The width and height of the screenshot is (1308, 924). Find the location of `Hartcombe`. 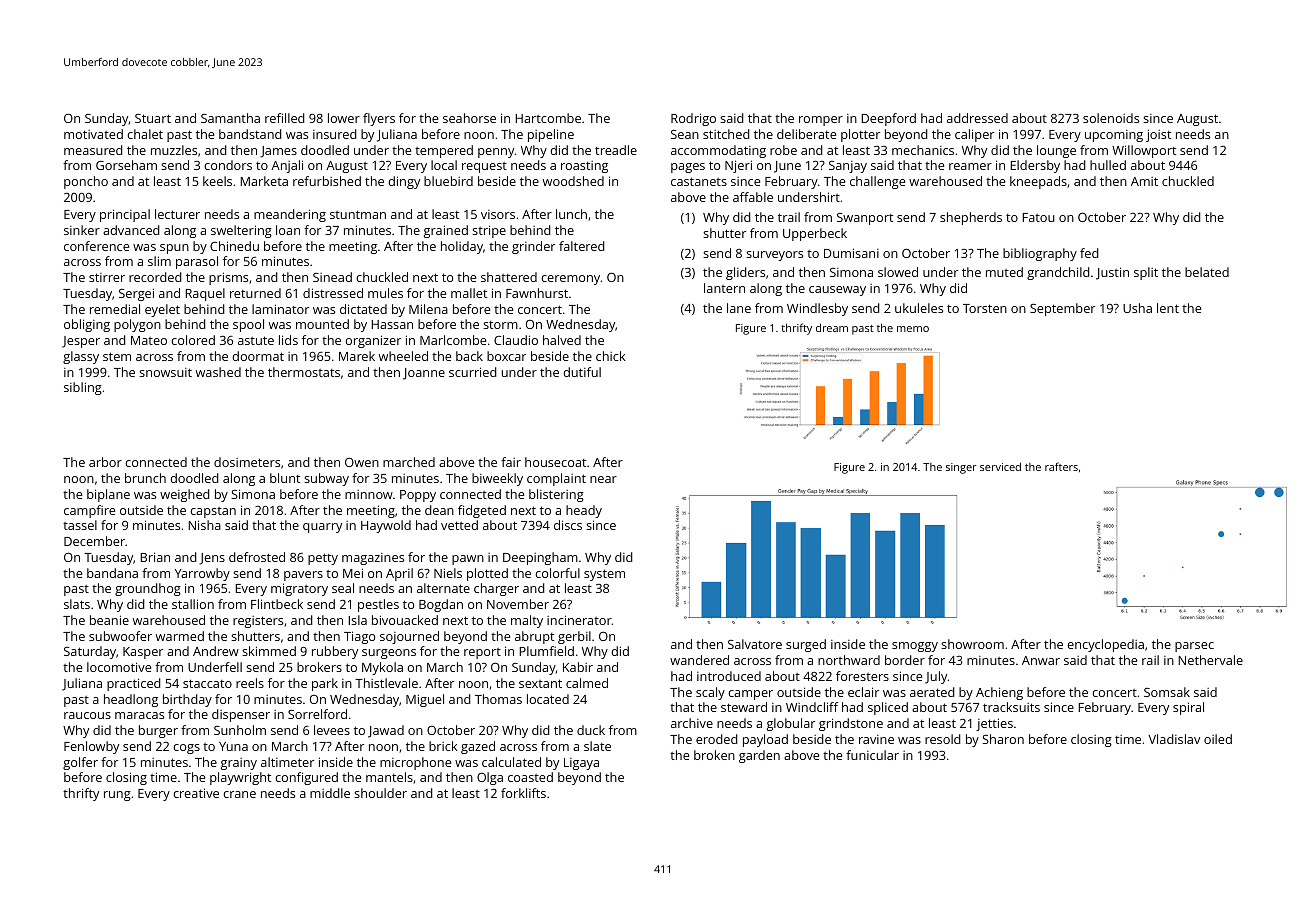

Hartcombe is located at coordinates (548, 118).
